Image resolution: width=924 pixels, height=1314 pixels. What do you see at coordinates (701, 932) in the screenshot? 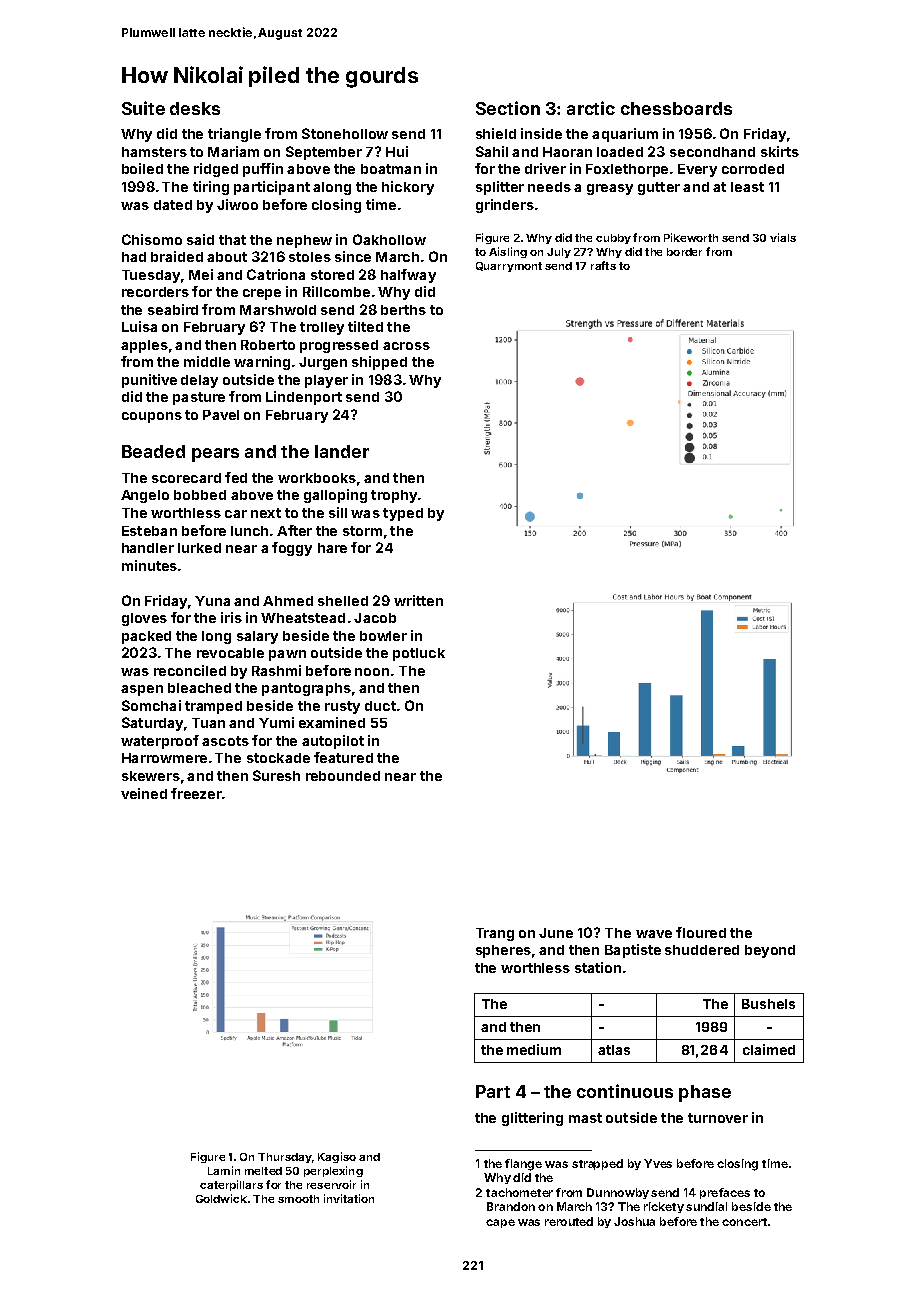
I see `floured` at bounding box center [701, 932].
